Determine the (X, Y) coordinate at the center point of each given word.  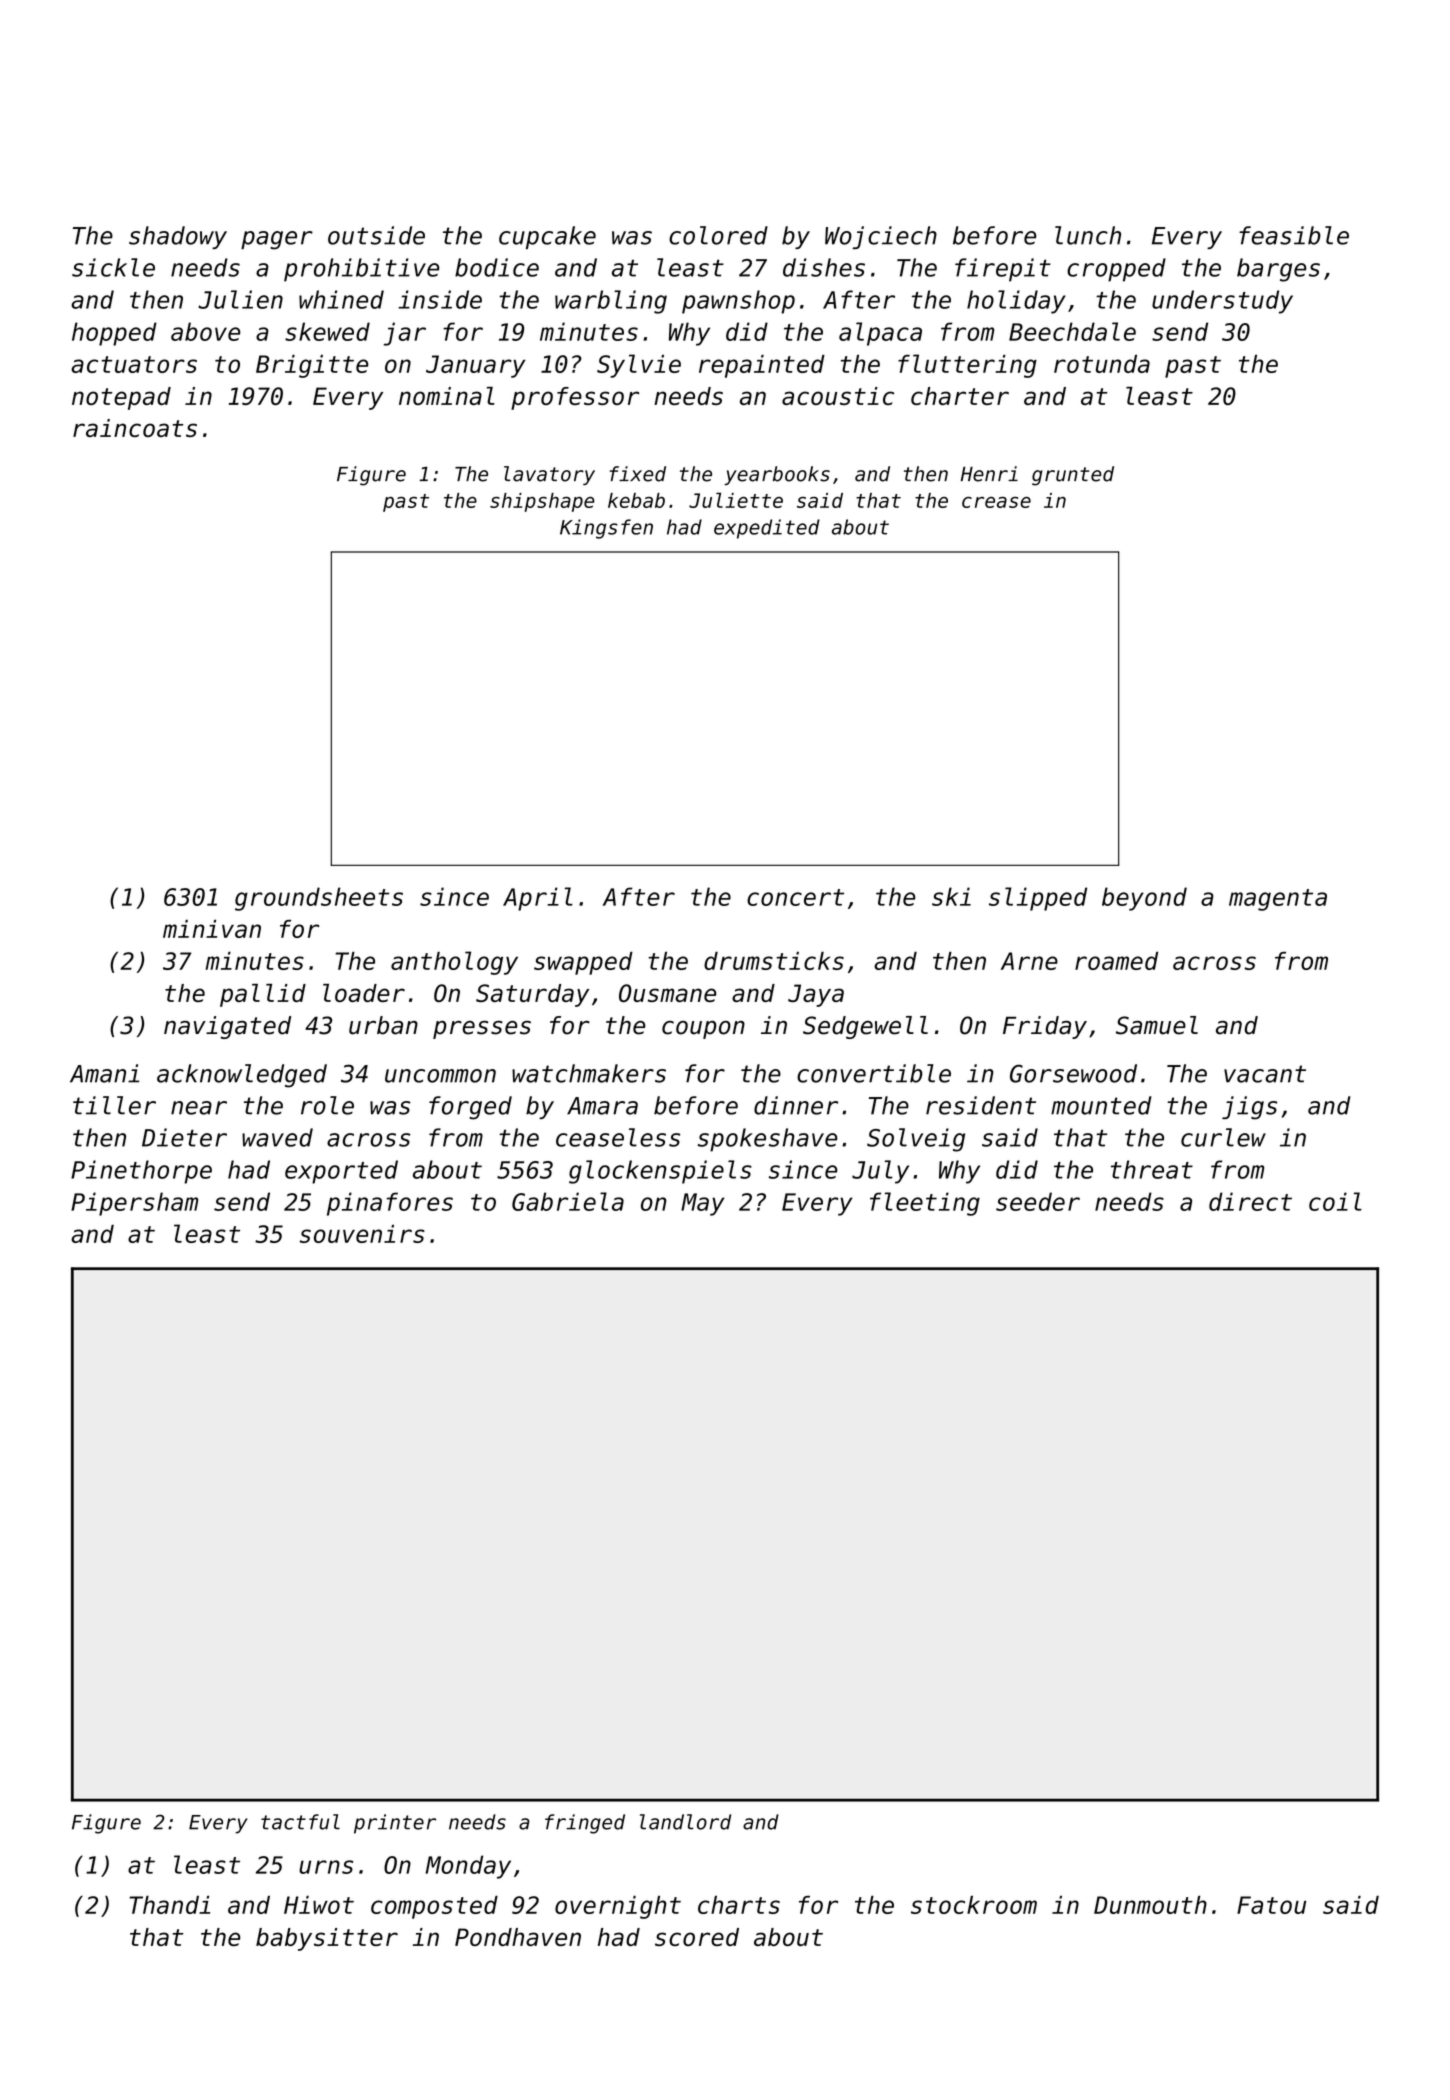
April (538, 899)
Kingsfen (606, 529)
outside (376, 235)
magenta (1278, 900)
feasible (1294, 235)
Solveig (916, 1140)
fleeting (925, 1204)
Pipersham (134, 1204)
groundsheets (319, 899)
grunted (1073, 476)
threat (1152, 1169)
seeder (1038, 1201)
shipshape (542, 502)
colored (718, 235)
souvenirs (362, 1234)
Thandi (169, 1905)
